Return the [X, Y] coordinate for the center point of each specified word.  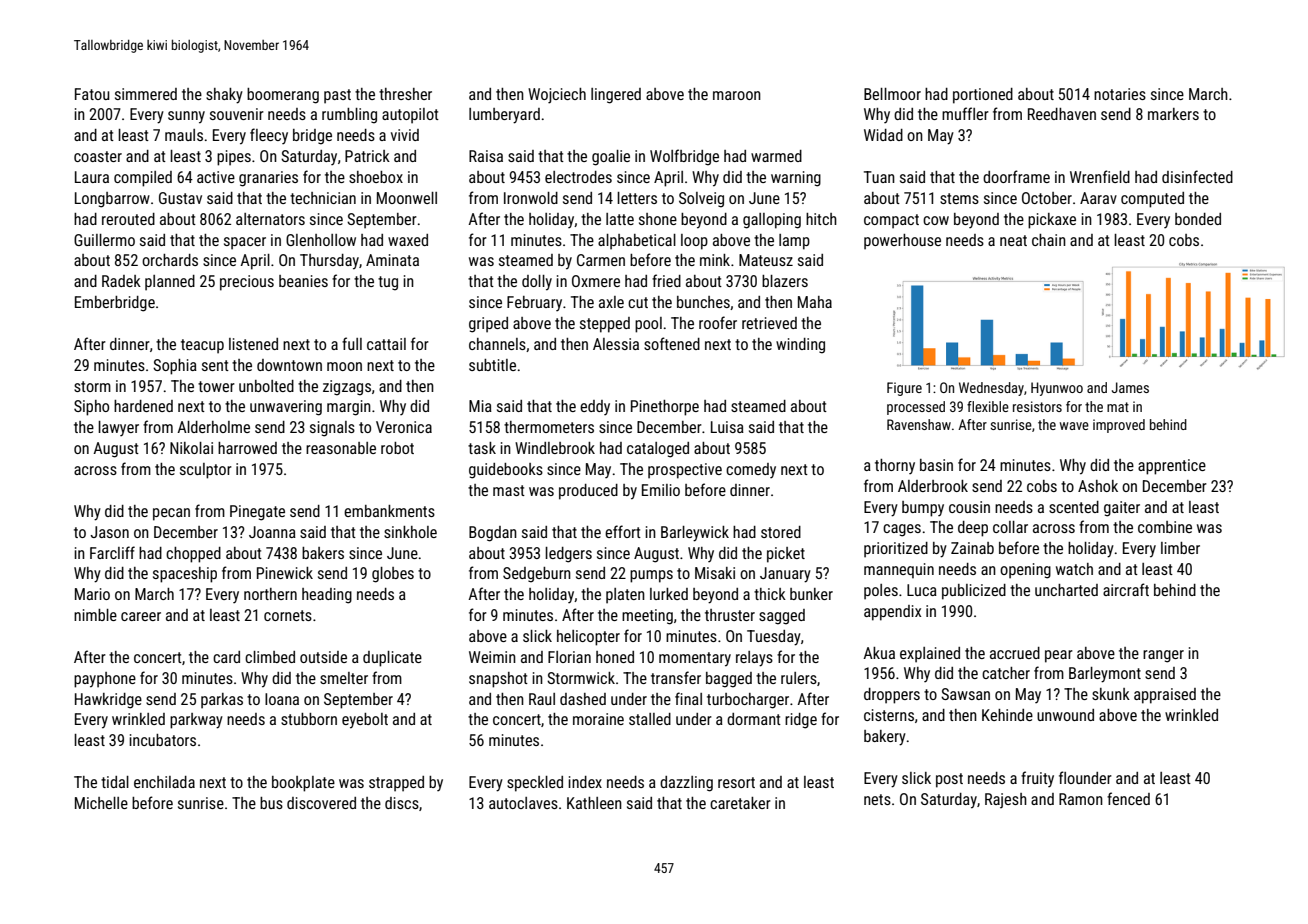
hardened [143, 406]
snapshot [498, 680]
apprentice [1172, 467]
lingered [616, 96]
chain [1049, 240]
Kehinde [1007, 715]
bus [271, 803]
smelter [344, 678]
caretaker [740, 803]
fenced [1128, 798]
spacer [245, 243]
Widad [883, 135]
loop [694, 242]
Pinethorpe [665, 408]
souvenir [237, 114]
